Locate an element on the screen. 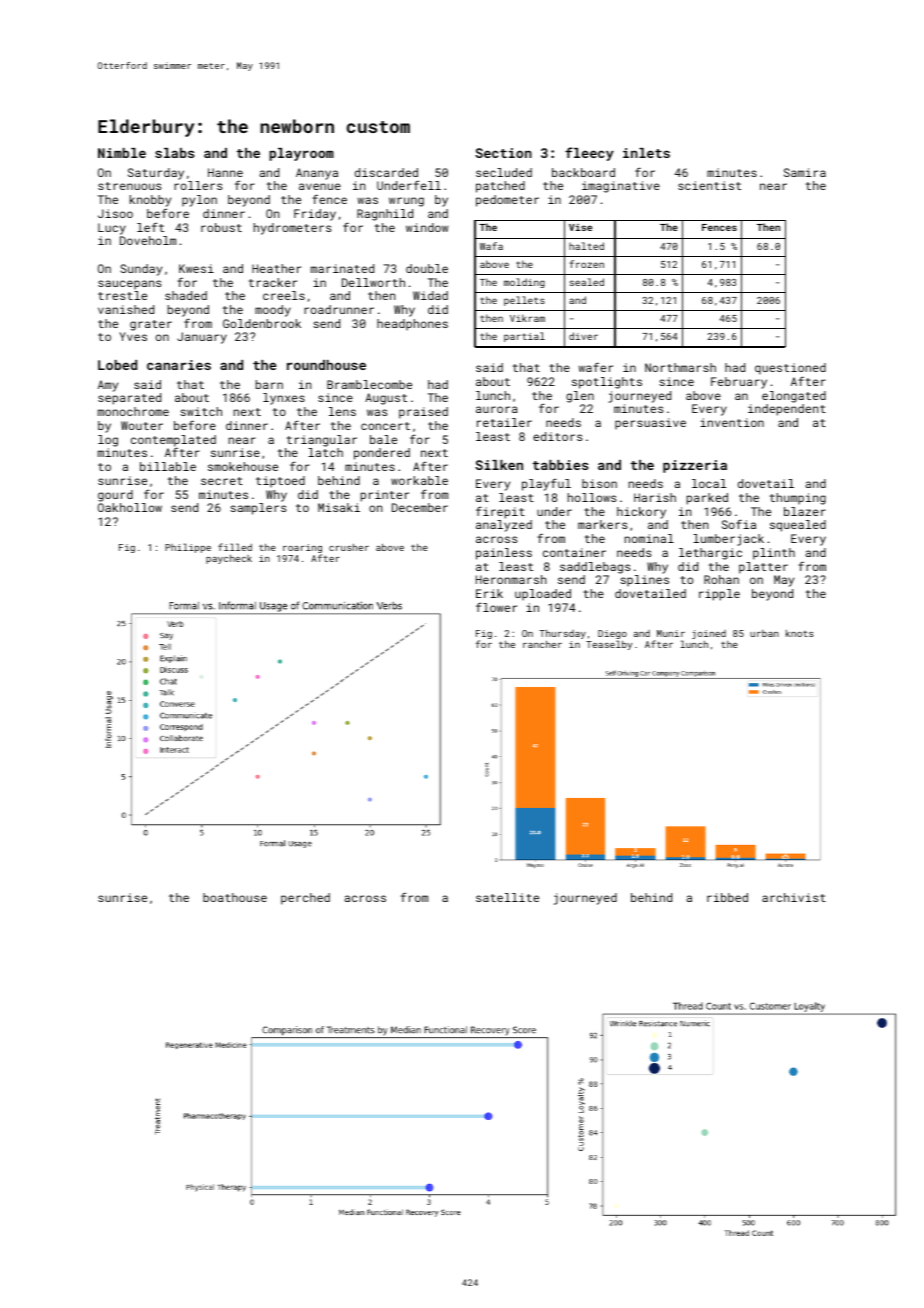 The image size is (924, 1308). gourd is located at coordinates (115, 496).
